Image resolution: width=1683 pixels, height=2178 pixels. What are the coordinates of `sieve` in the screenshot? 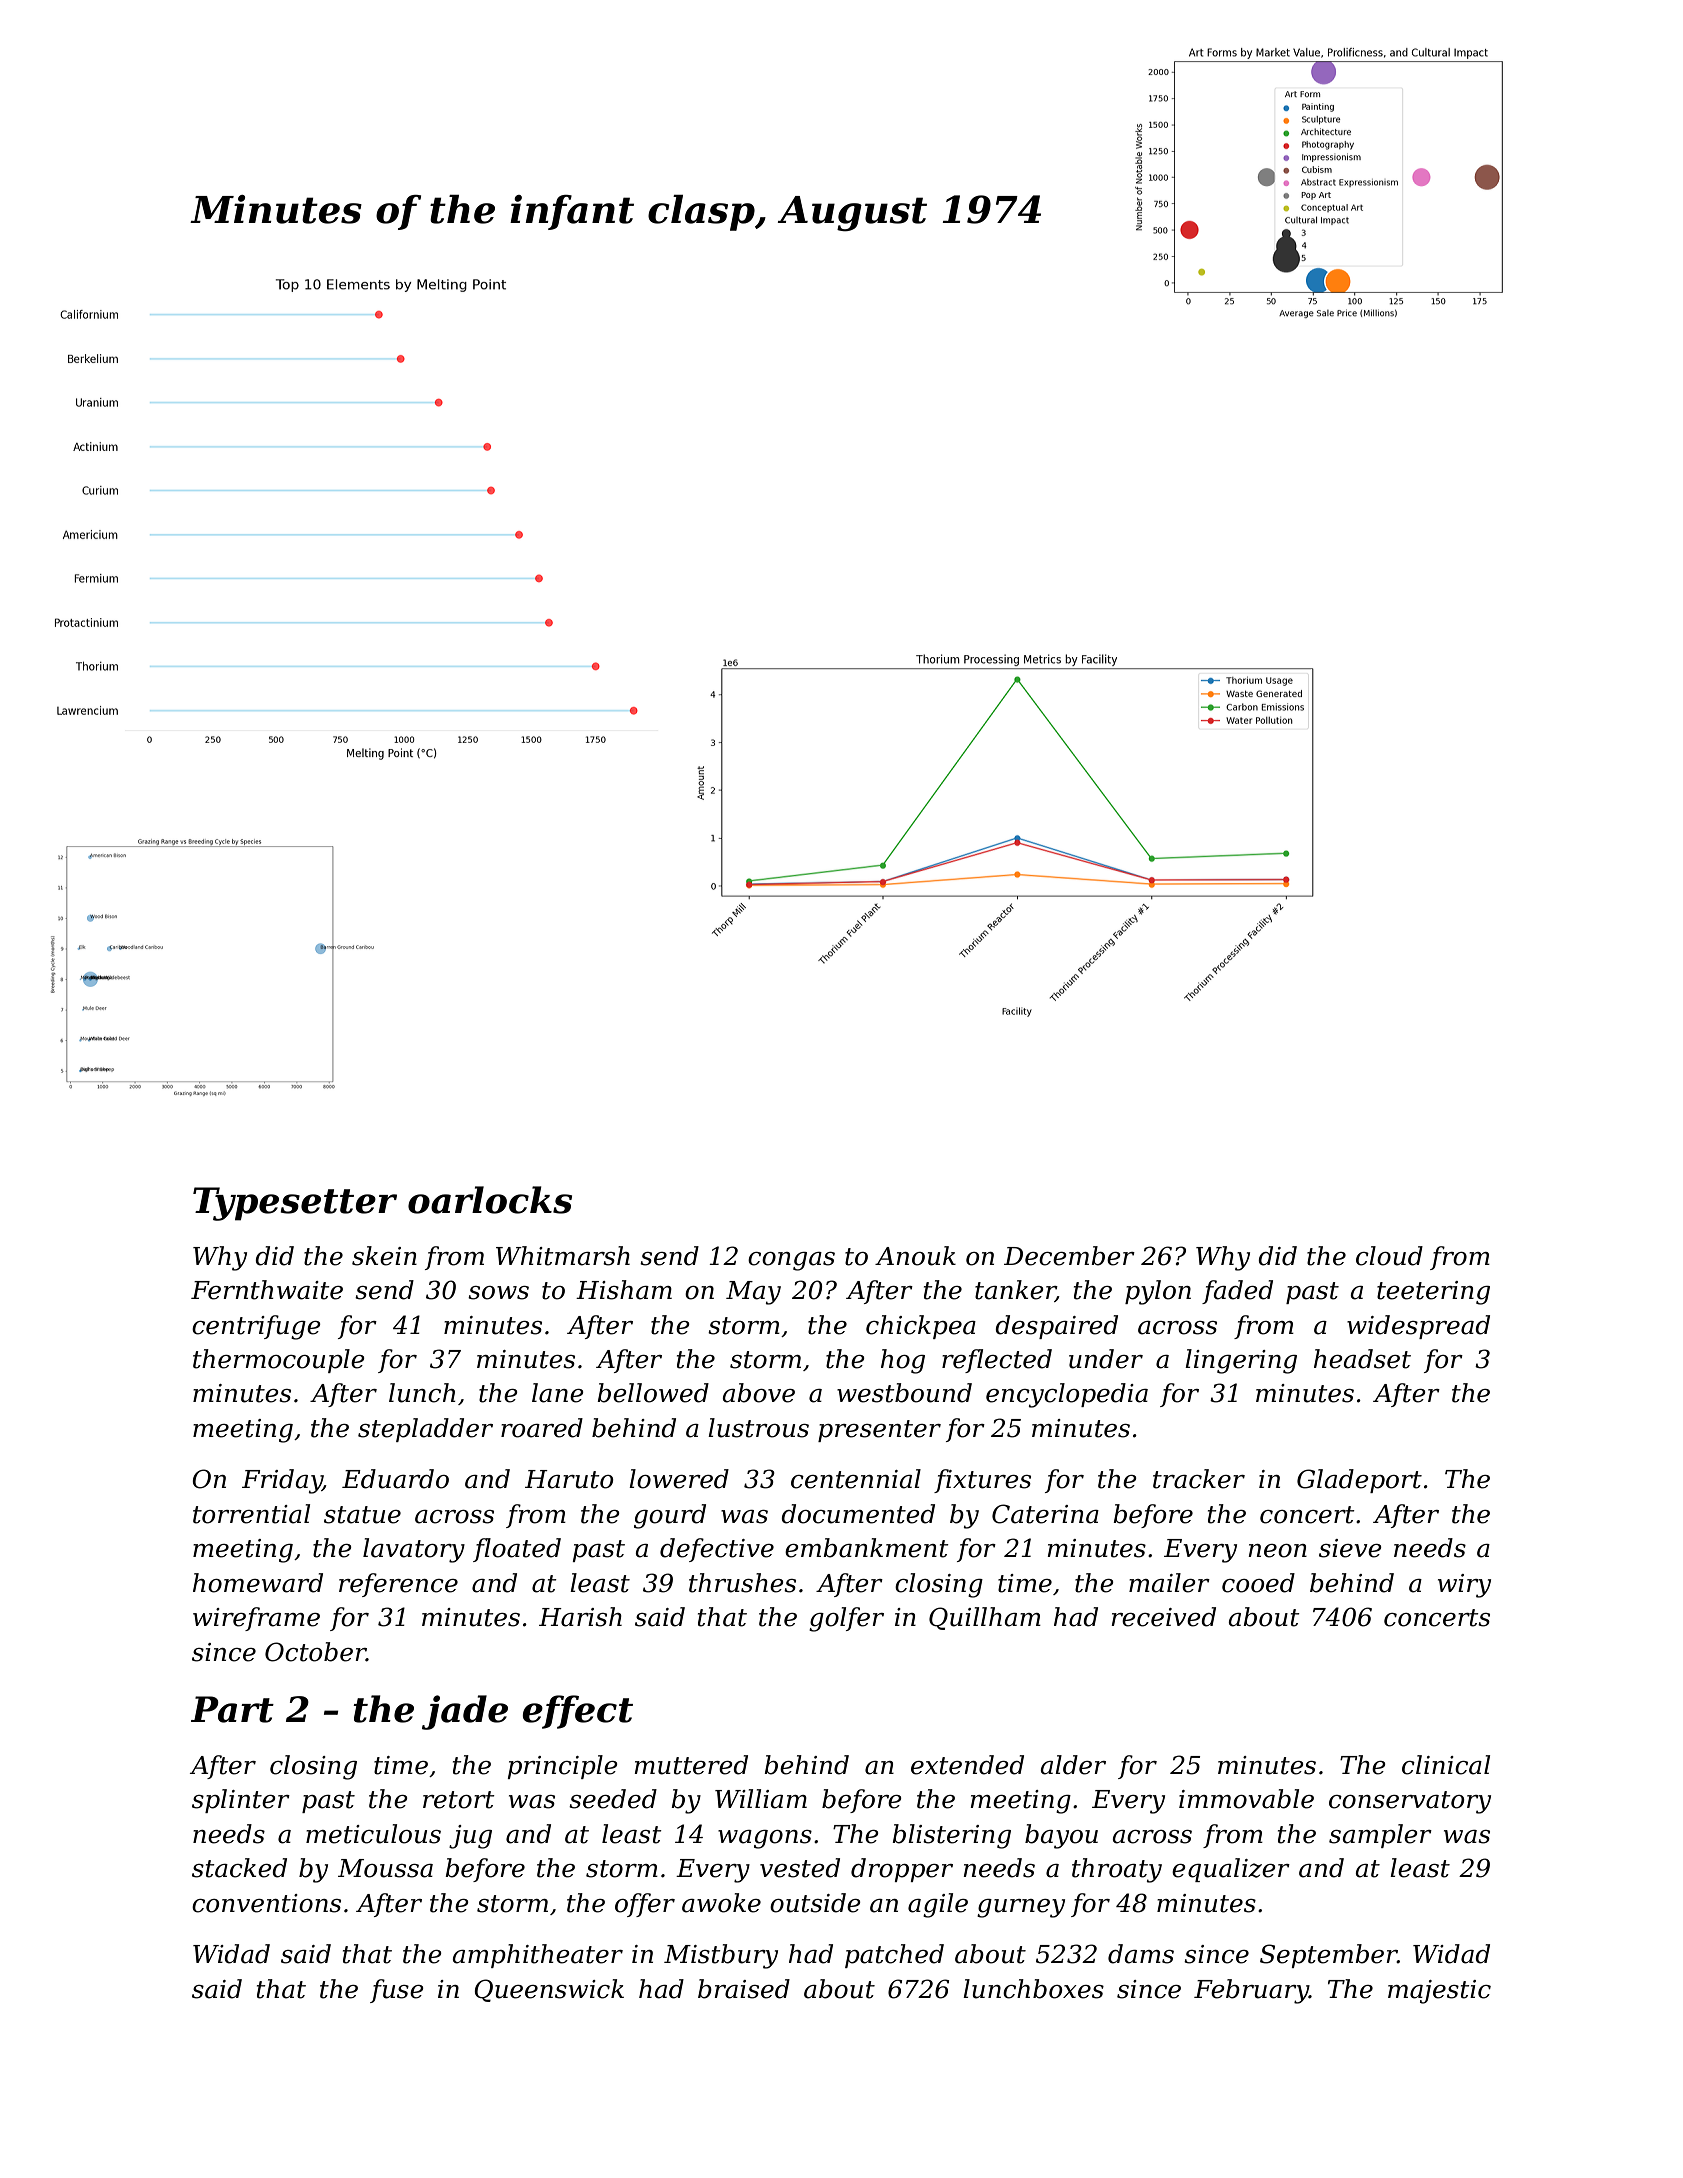 It's located at (1350, 1548).
